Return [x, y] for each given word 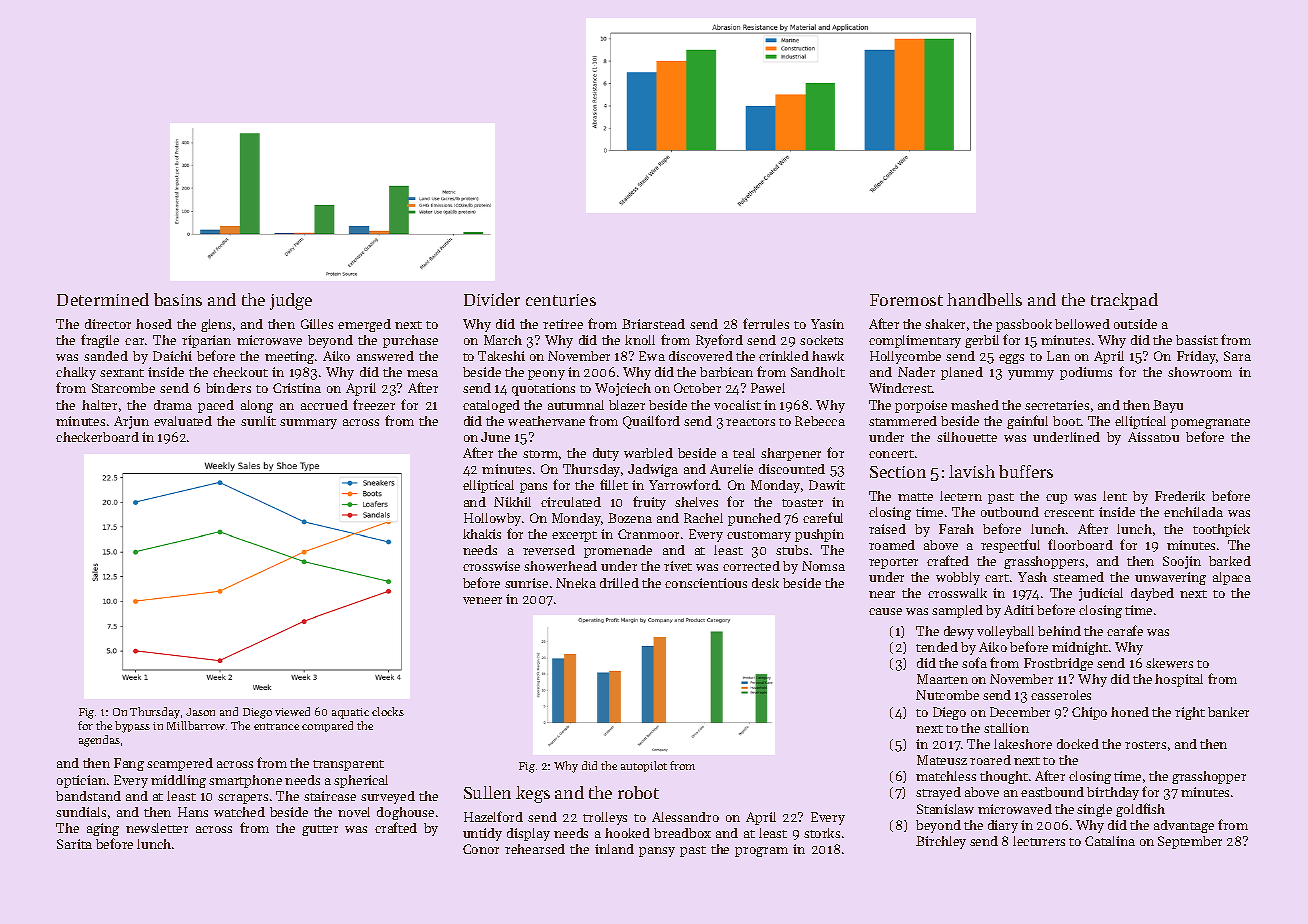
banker [1228, 712]
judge [291, 301]
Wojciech [623, 389]
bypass [132, 727]
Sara [1237, 356]
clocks [388, 711]
